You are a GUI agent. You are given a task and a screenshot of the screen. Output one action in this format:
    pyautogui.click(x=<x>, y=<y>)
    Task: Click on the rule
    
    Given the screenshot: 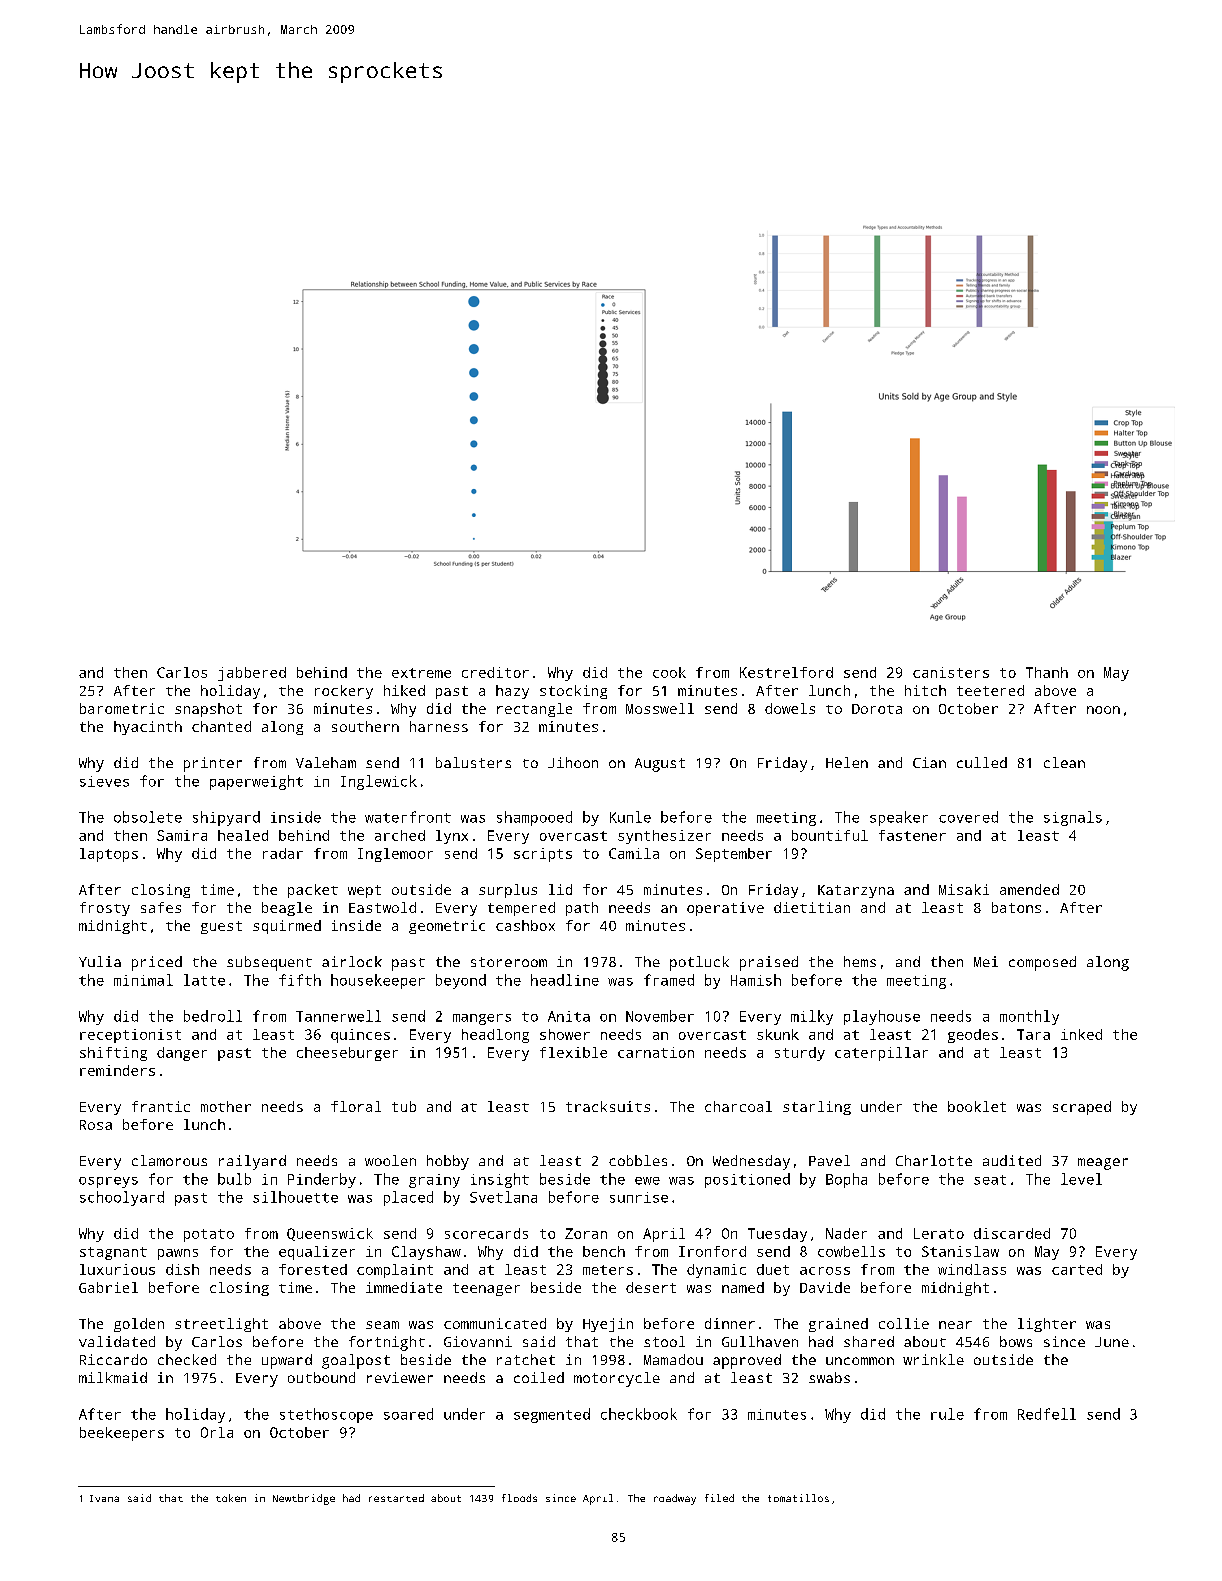 What is the action you would take?
    pyautogui.click(x=947, y=1414)
